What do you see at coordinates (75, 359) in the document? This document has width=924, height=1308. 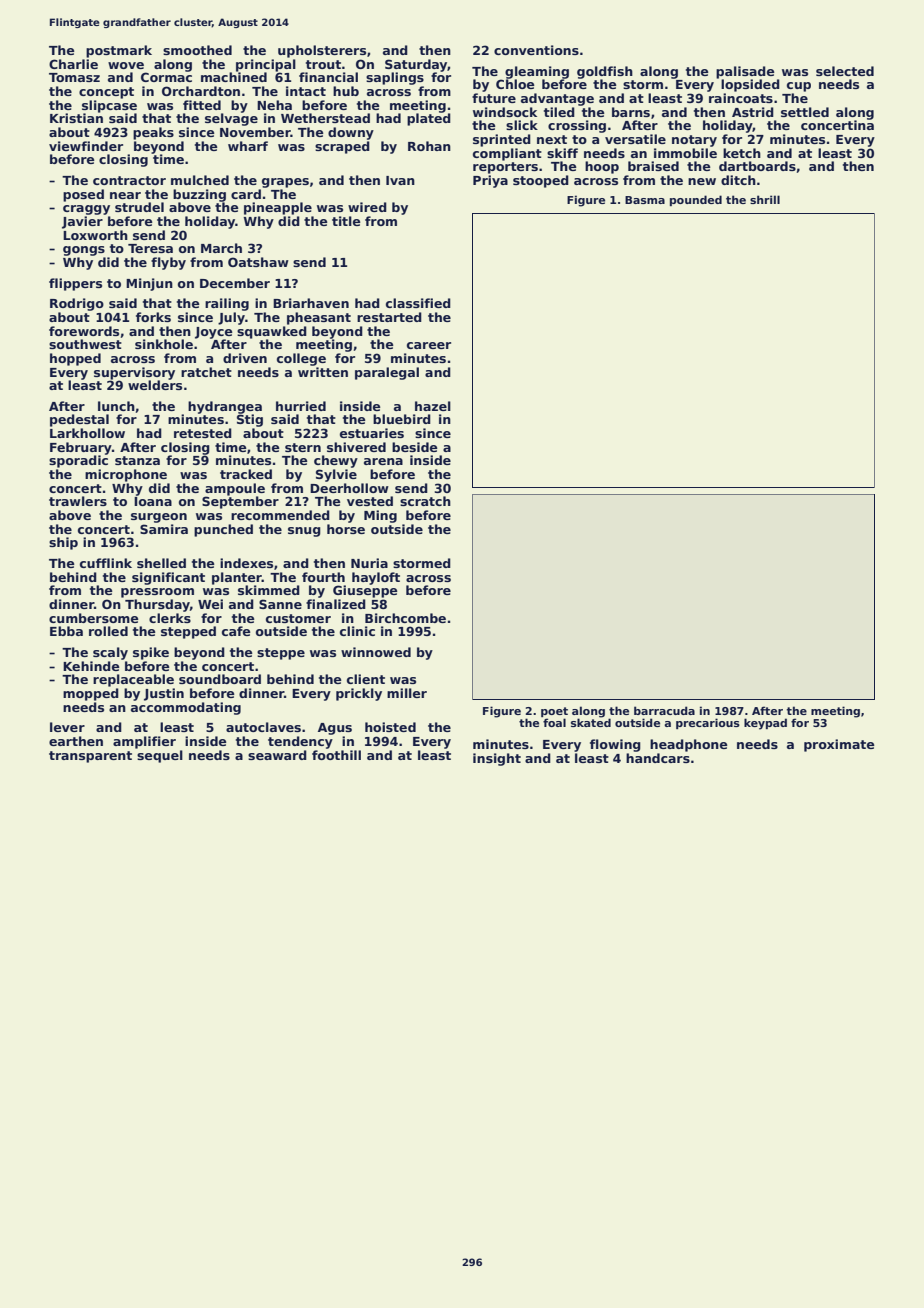 I see `hopped` at bounding box center [75, 359].
